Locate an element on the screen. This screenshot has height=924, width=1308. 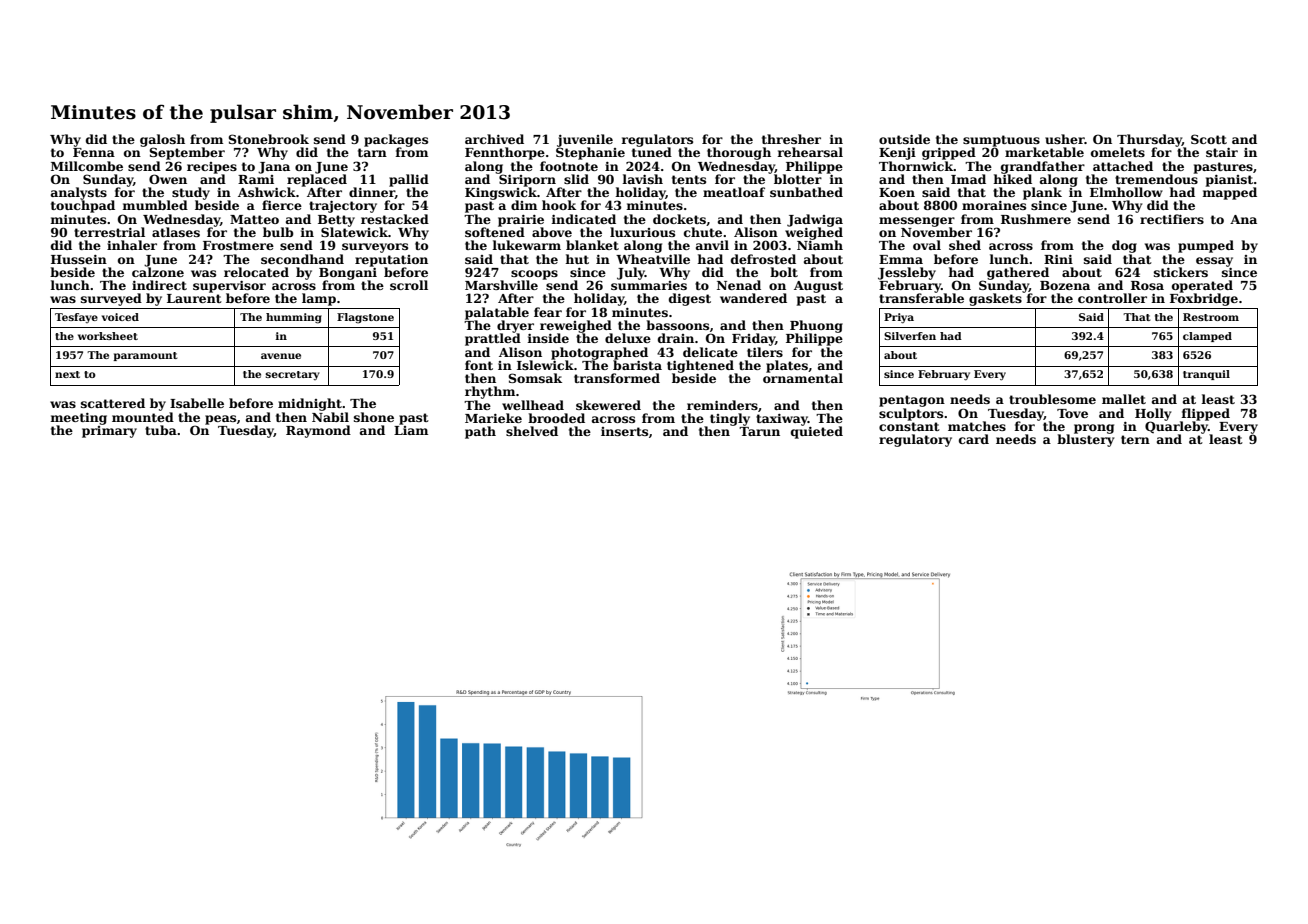
rectifiers is located at coordinates (1172, 219).
